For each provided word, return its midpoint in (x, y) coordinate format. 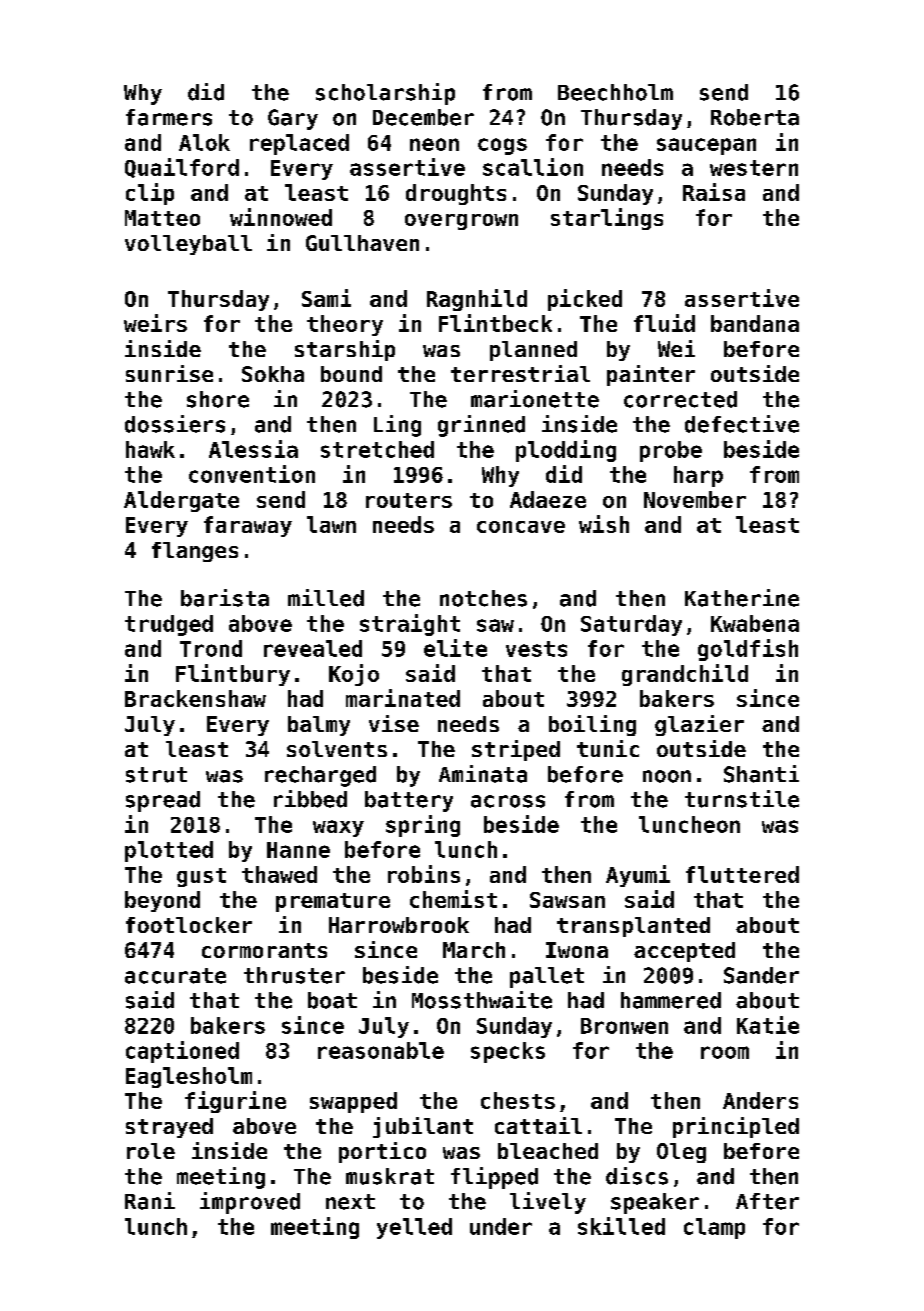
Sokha (273, 374)
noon (667, 776)
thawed (279, 874)
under (501, 1226)
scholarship (385, 94)
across (508, 801)
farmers (169, 117)
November (695, 499)
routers (409, 500)
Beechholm (615, 92)
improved (250, 1203)
